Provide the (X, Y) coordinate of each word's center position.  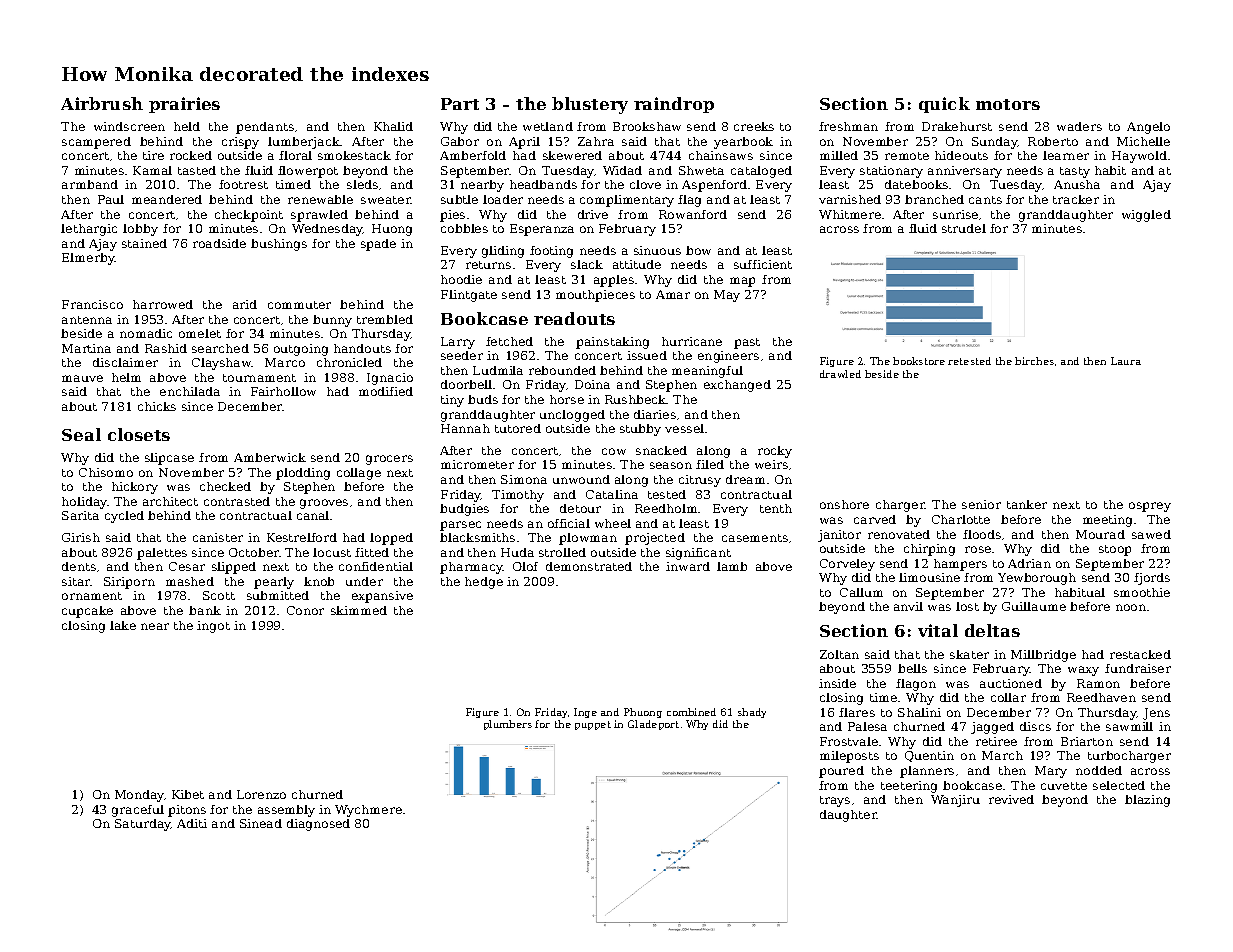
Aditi (192, 823)
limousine (929, 577)
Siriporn (129, 583)
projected (655, 539)
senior (981, 504)
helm (126, 377)
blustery (590, 105)
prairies (184, 105)
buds (483, 399)
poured (841, 772)
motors (1008, 104)
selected (1119, 785)
